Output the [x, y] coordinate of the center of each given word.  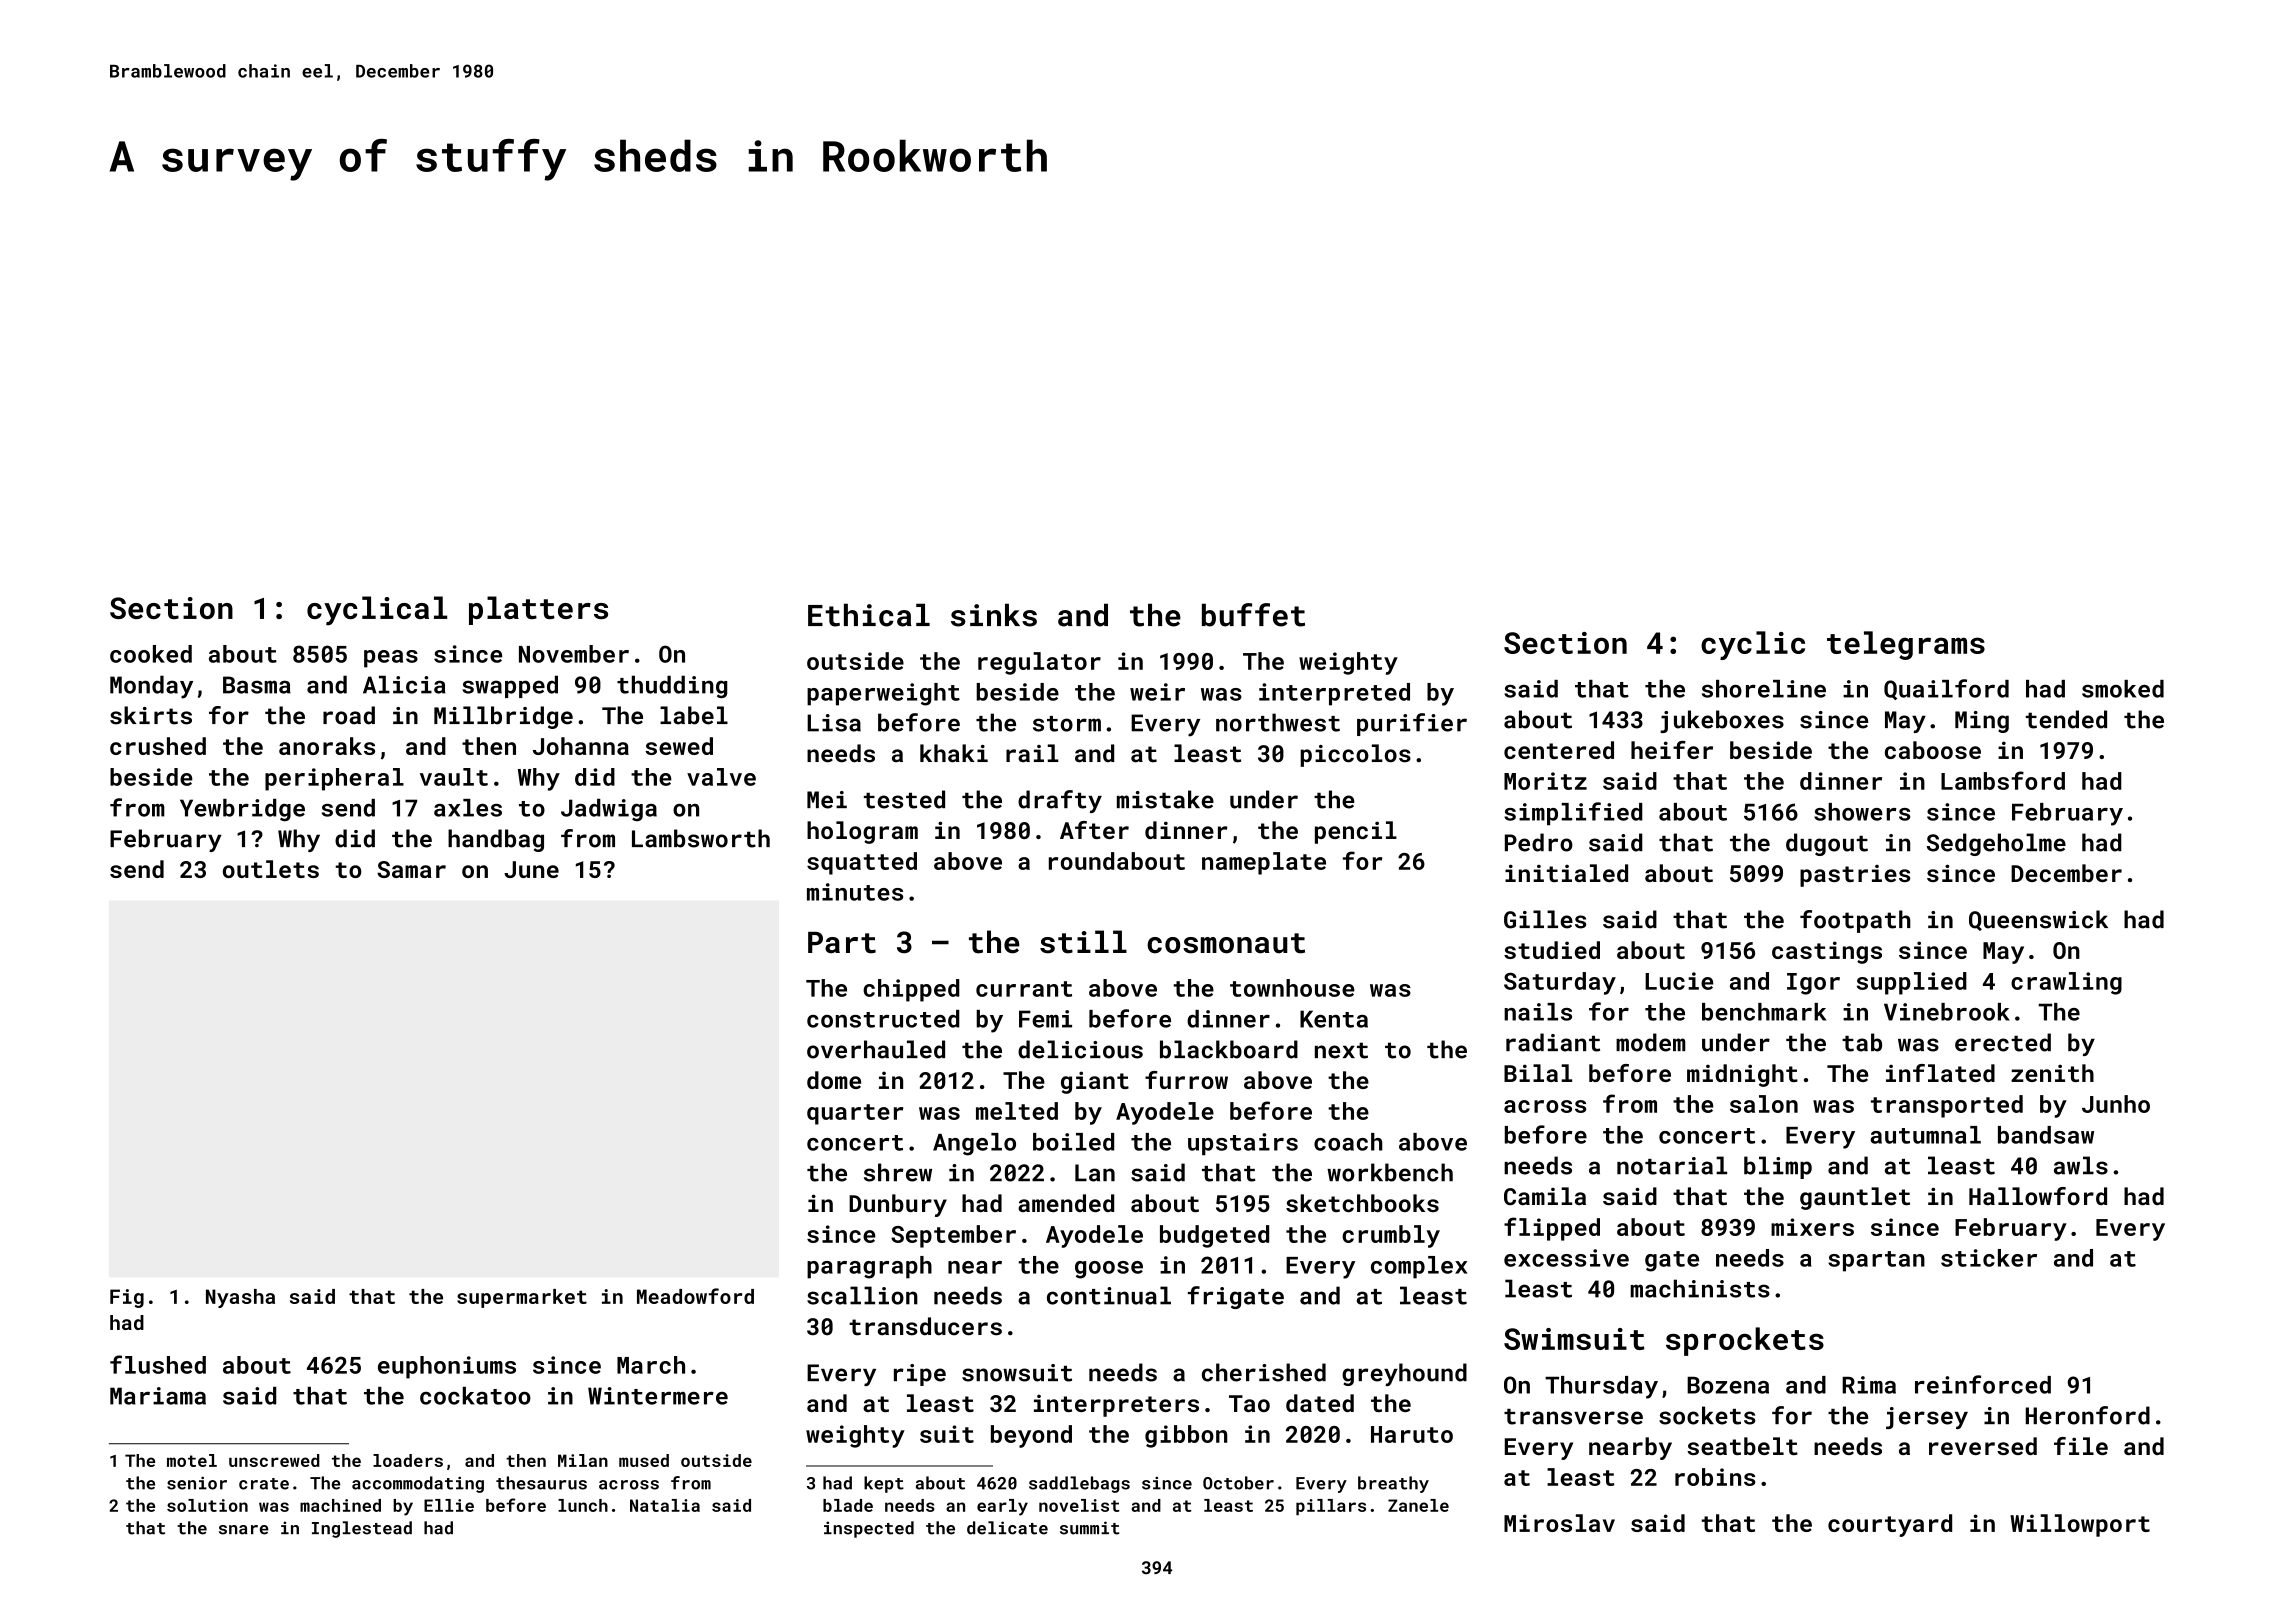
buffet [1253, 615]
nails [1538, 1012]
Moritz [1545, 781]
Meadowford [695, 1296]
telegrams [1906, 645]
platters [538, 610]
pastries [1855, 876]
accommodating [418, 1484]
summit [1090, 1528]
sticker [1989, 1258]
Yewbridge [242, 810]
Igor [1813, 984]
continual [1109, 1295]
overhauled [876, 1049]
